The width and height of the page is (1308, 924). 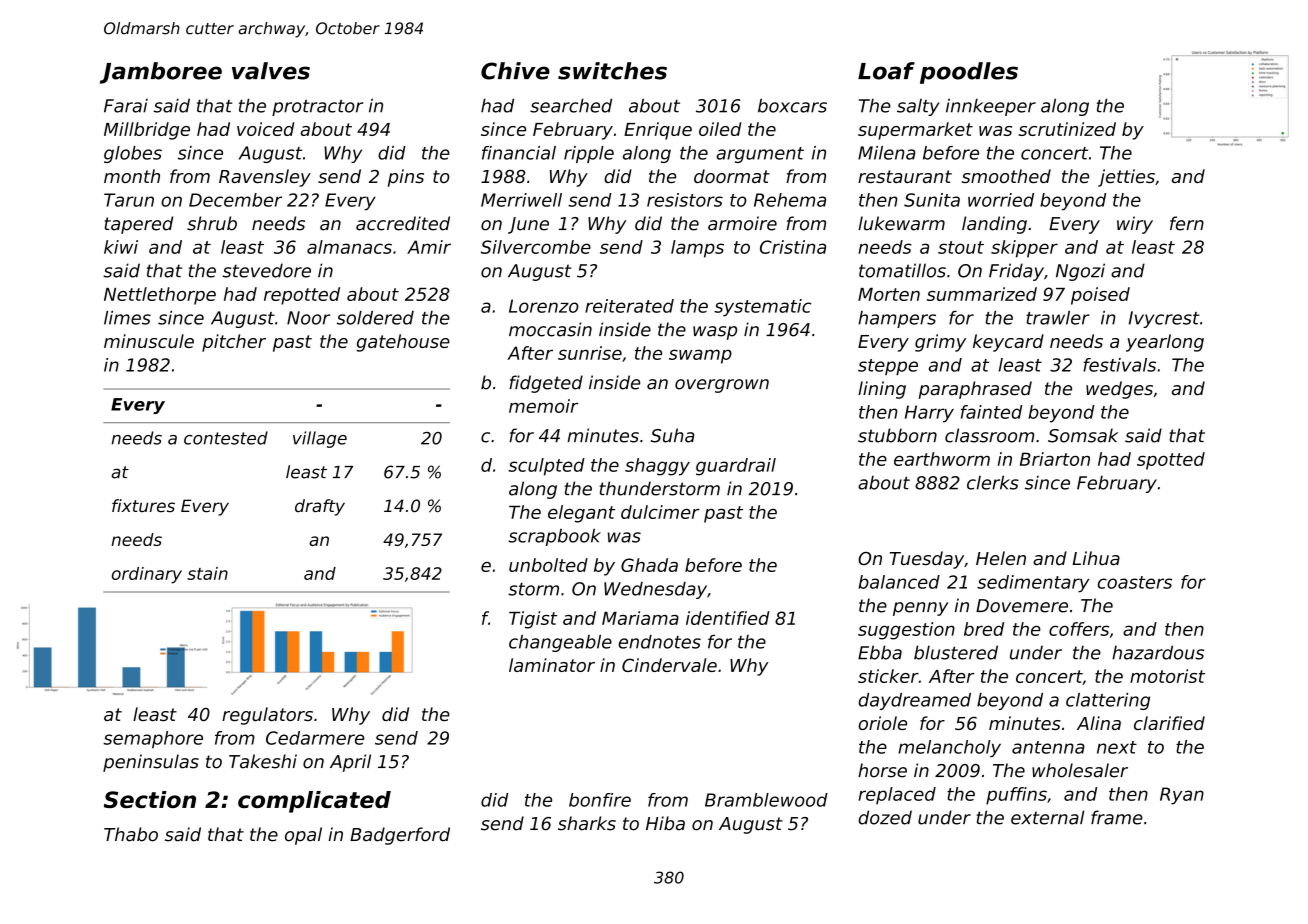 What do you see at coordinates (969, 73) in the page?
I see `poodles` at bounding box center [969, 73].
